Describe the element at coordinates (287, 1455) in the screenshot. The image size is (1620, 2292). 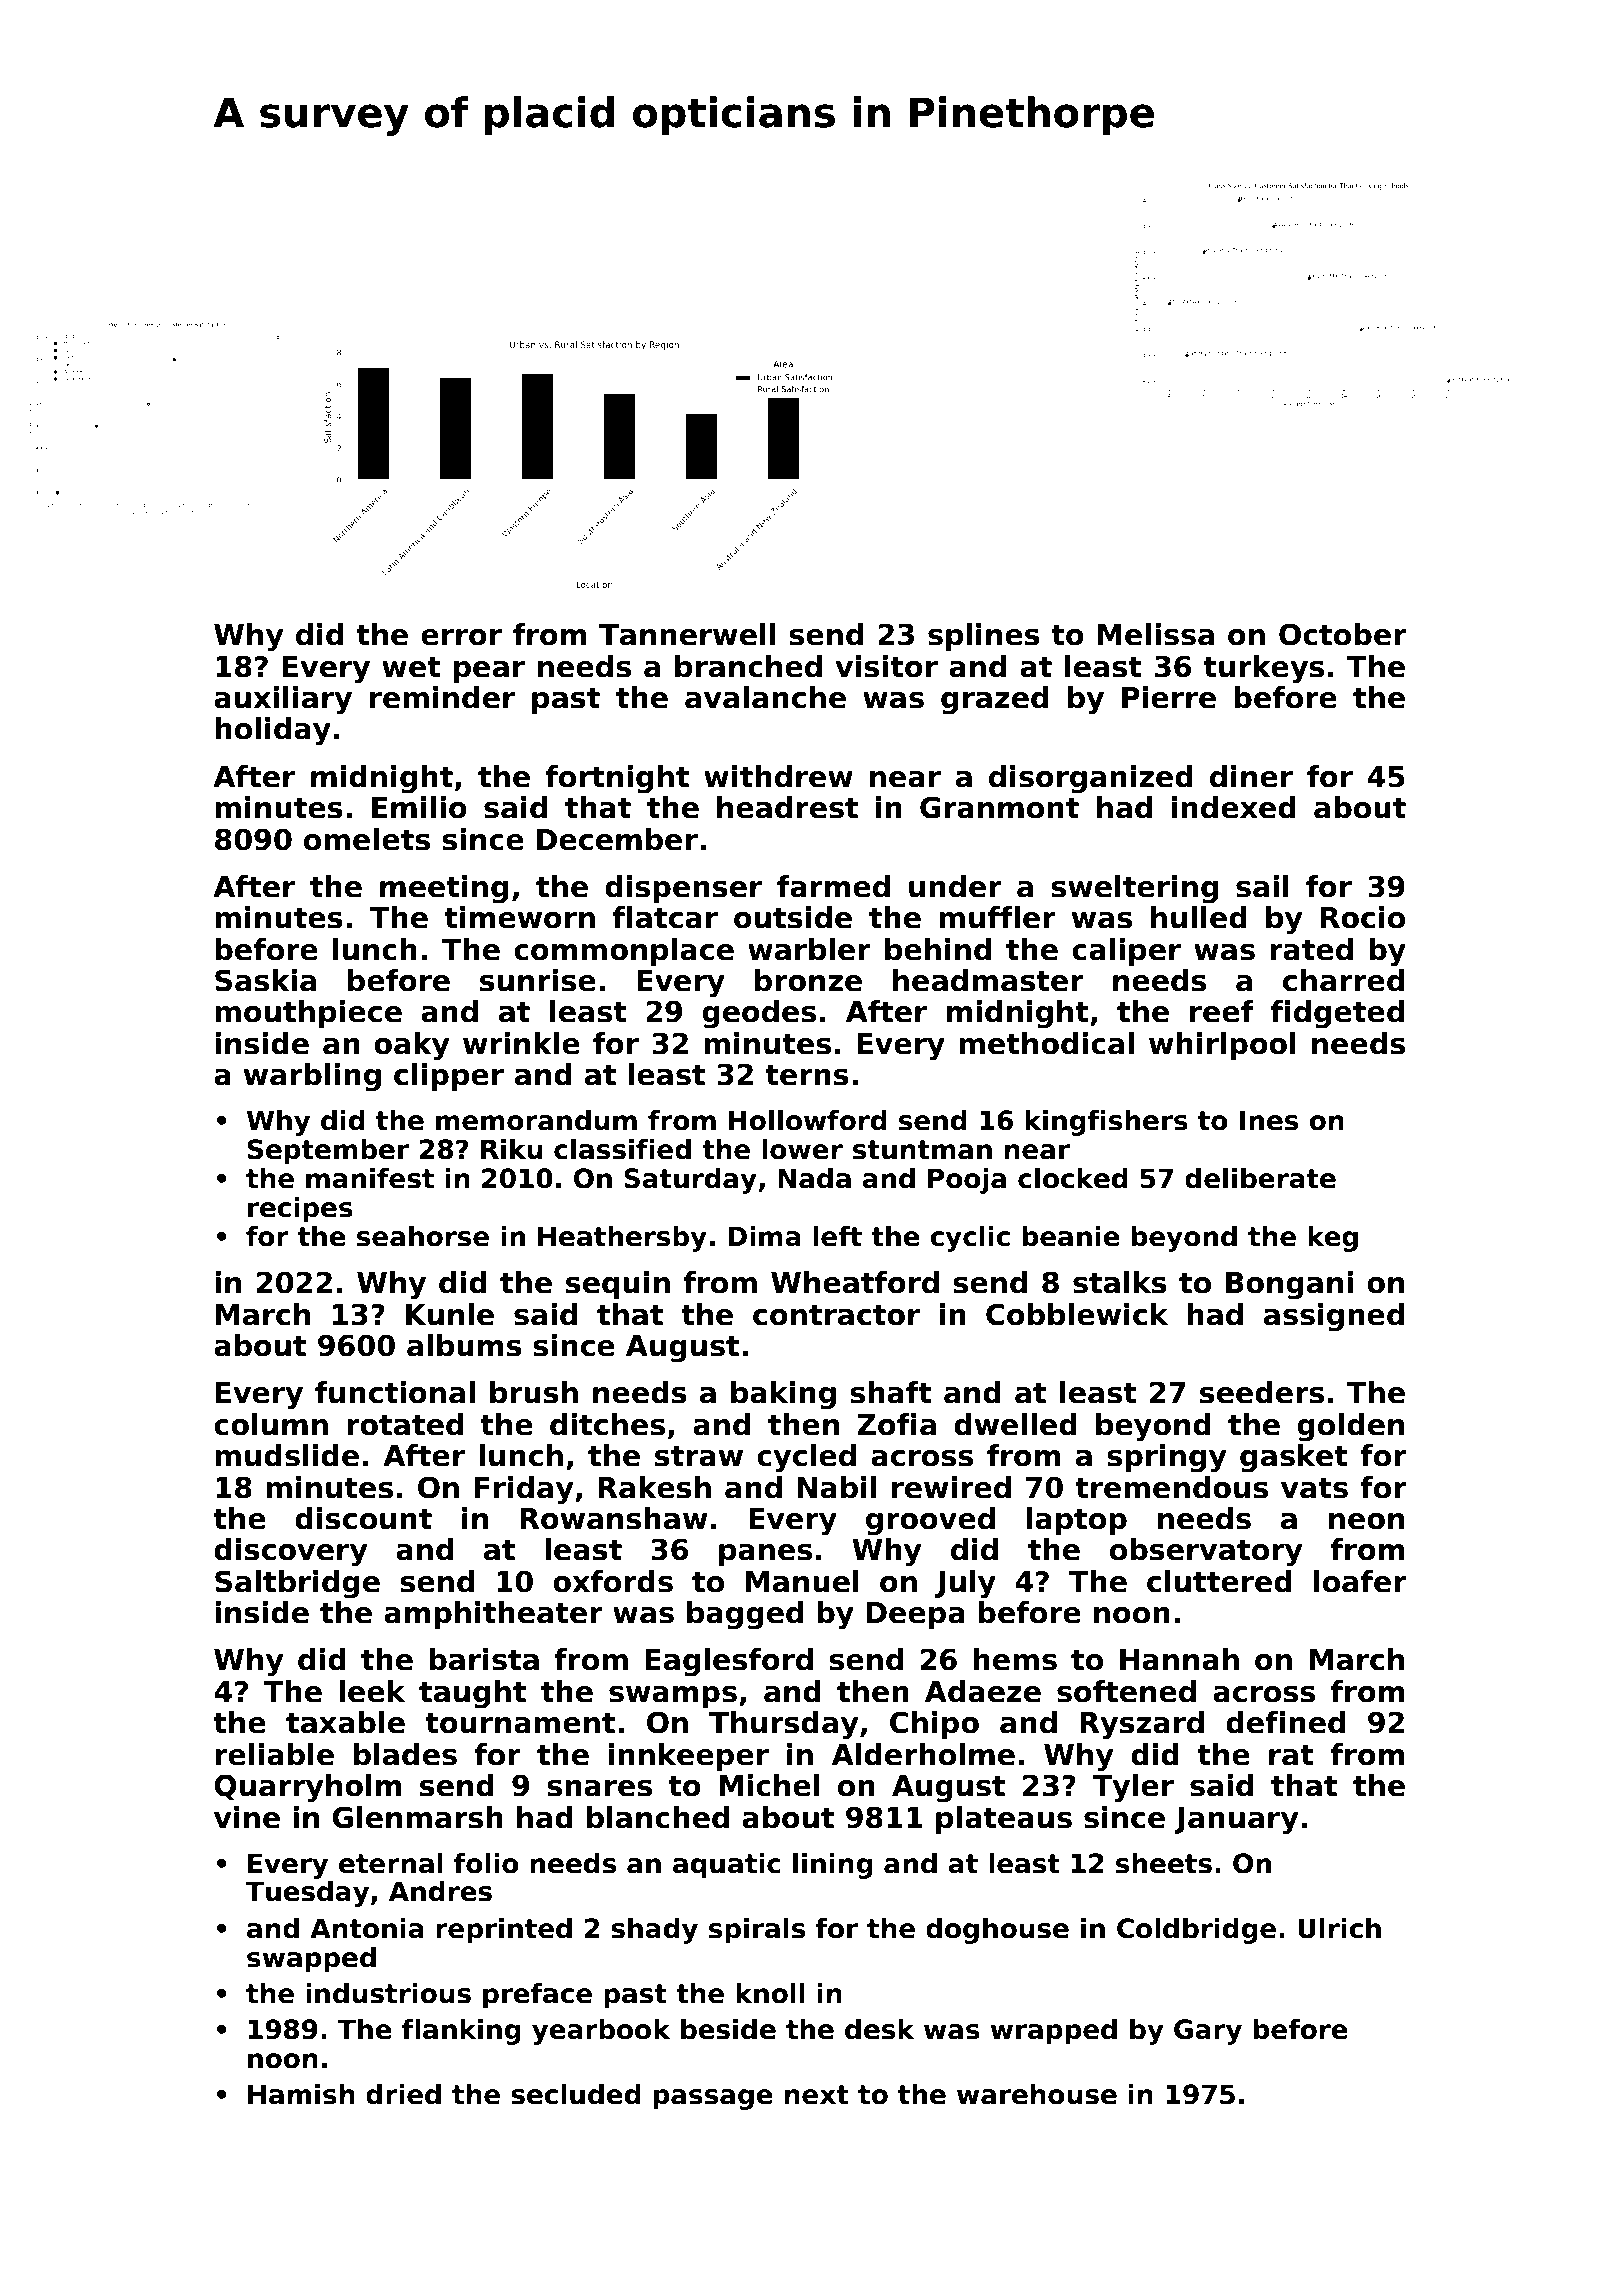
I see `mudslide` at that location.
